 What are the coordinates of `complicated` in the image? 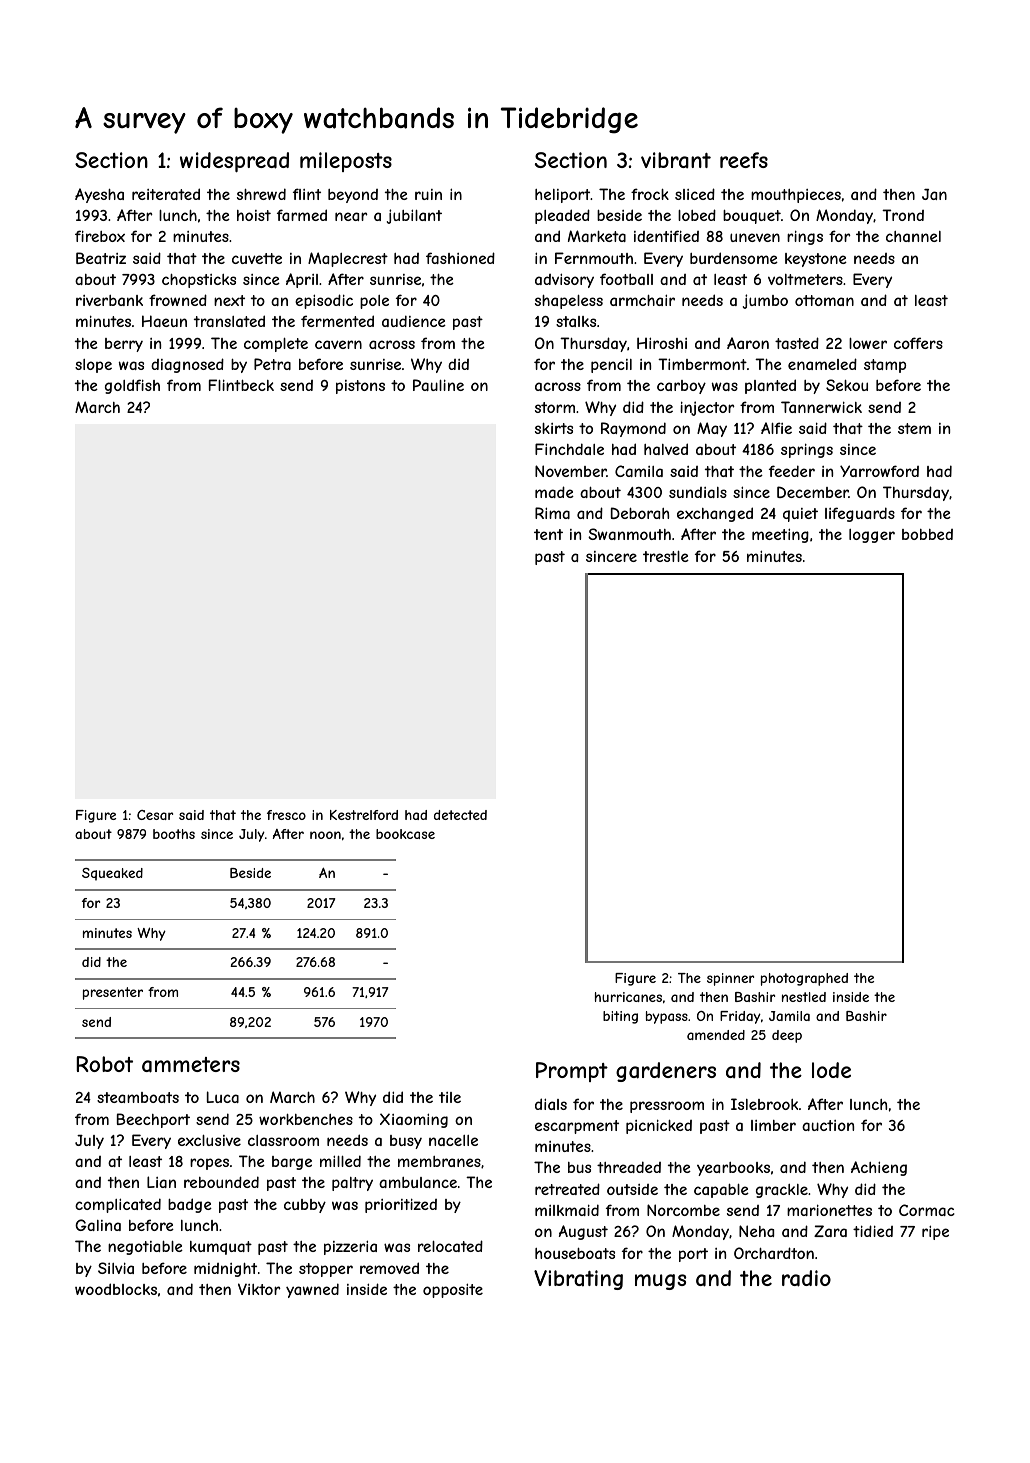 It's located at (118, 1205).
